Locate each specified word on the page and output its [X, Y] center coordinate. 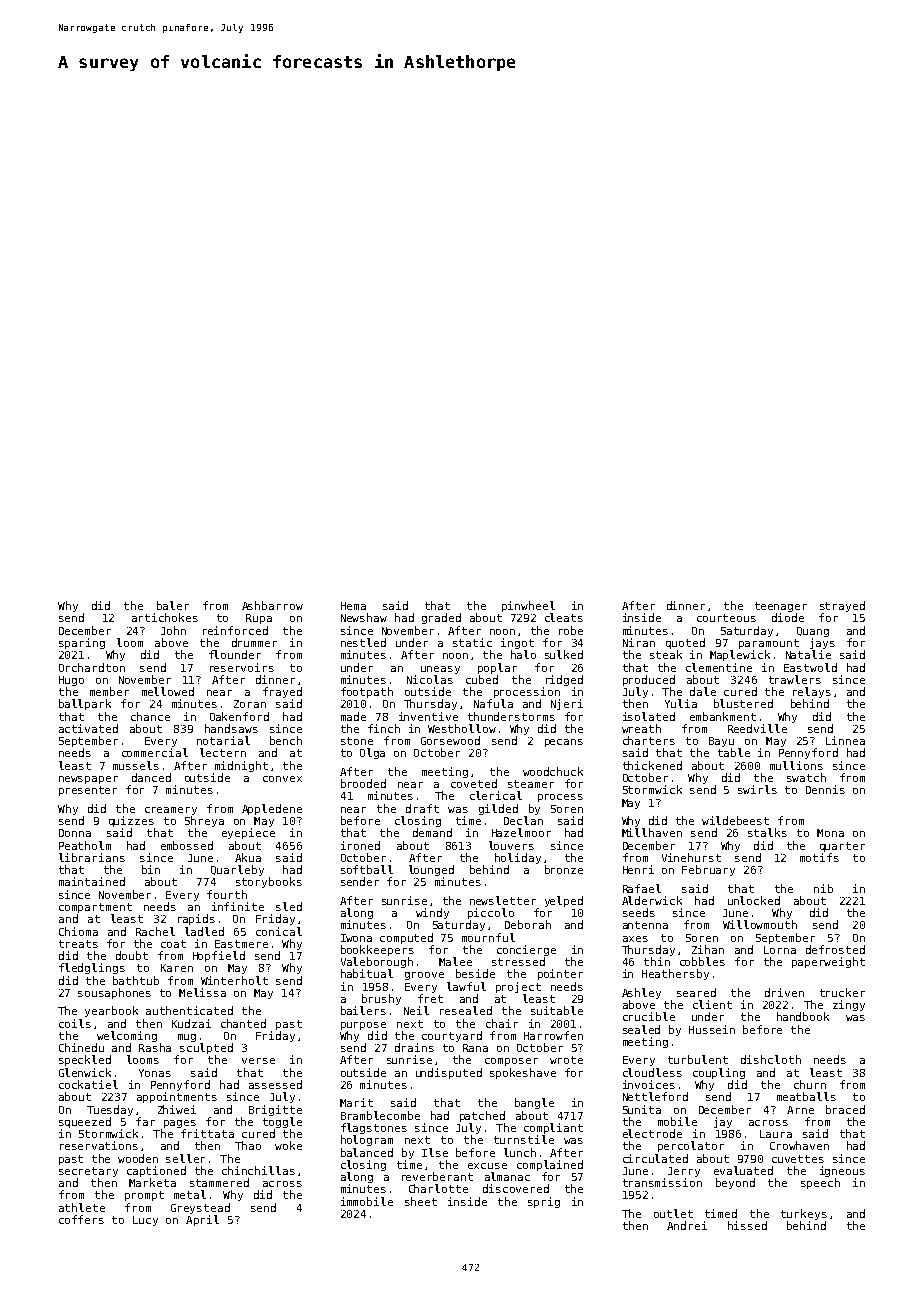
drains [414, 1047]
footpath [367, 692]
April [202, 1220]
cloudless [652, 1072]
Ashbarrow [272, 605]
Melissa [202, 992]
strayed [842, 606]
